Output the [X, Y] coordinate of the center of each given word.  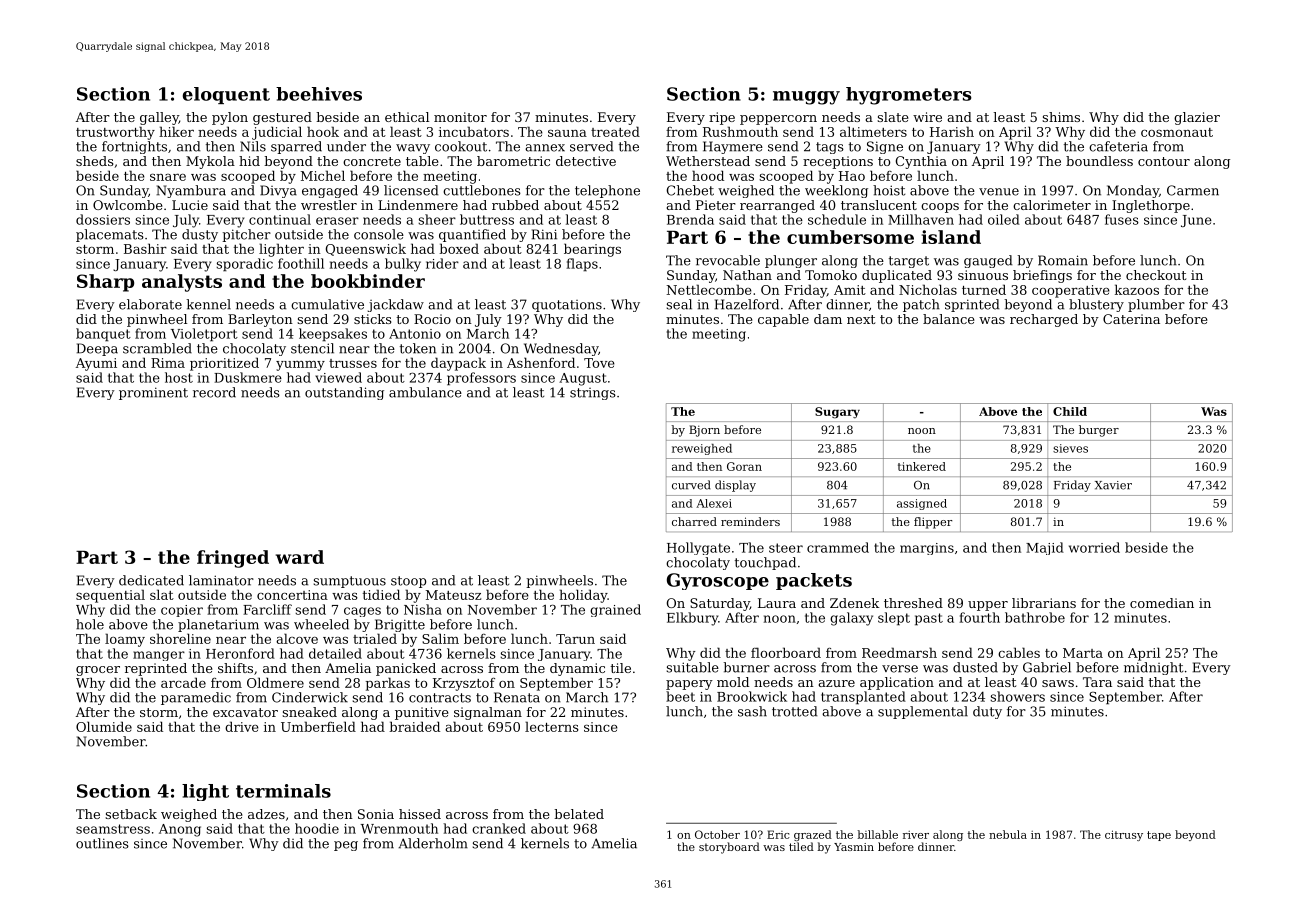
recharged [1044, 320]
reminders [750, 521]
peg [346, 846]
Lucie [190, 205]
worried [1094, 547]
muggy [806, 98]
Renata [517, 697]
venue [999, 192]
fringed [233, 559]
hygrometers [909, 96]
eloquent [226, 95]
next [861, 319]
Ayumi [96, 364]
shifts [235, 668]
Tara [1097, 682]
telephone [607, 191]
